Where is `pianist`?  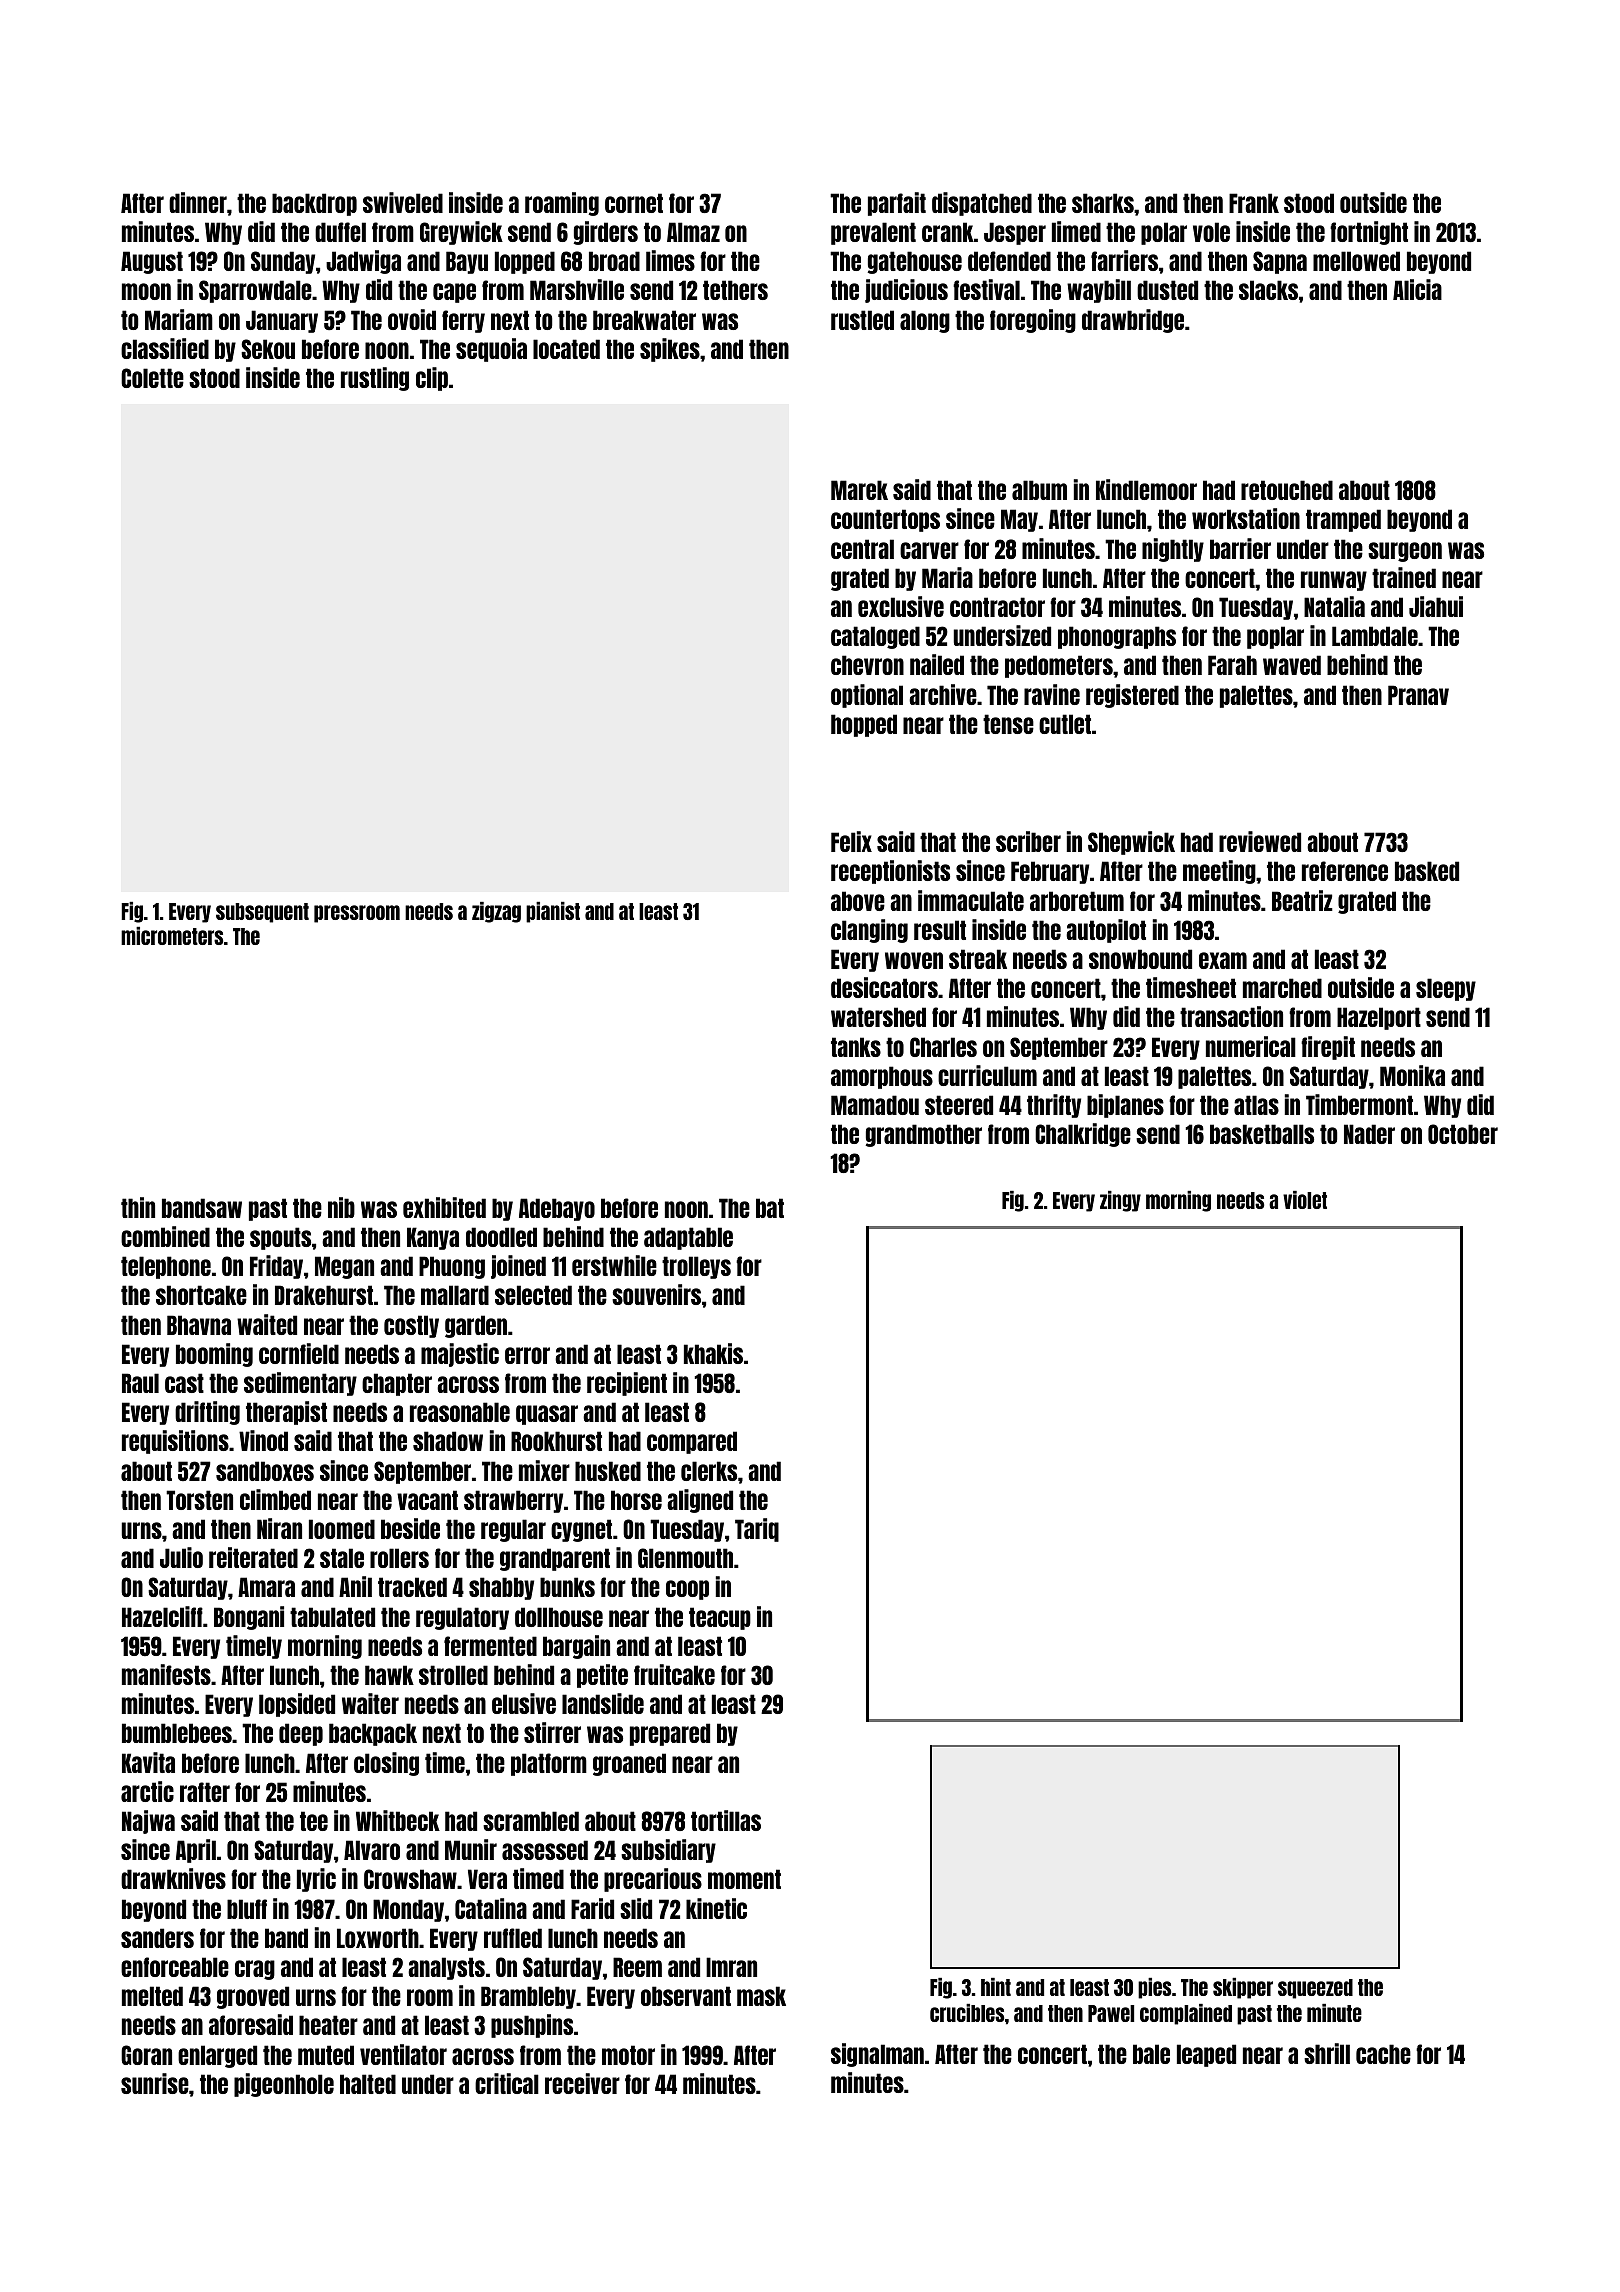
pianist is located at coordinates (553, 912).
